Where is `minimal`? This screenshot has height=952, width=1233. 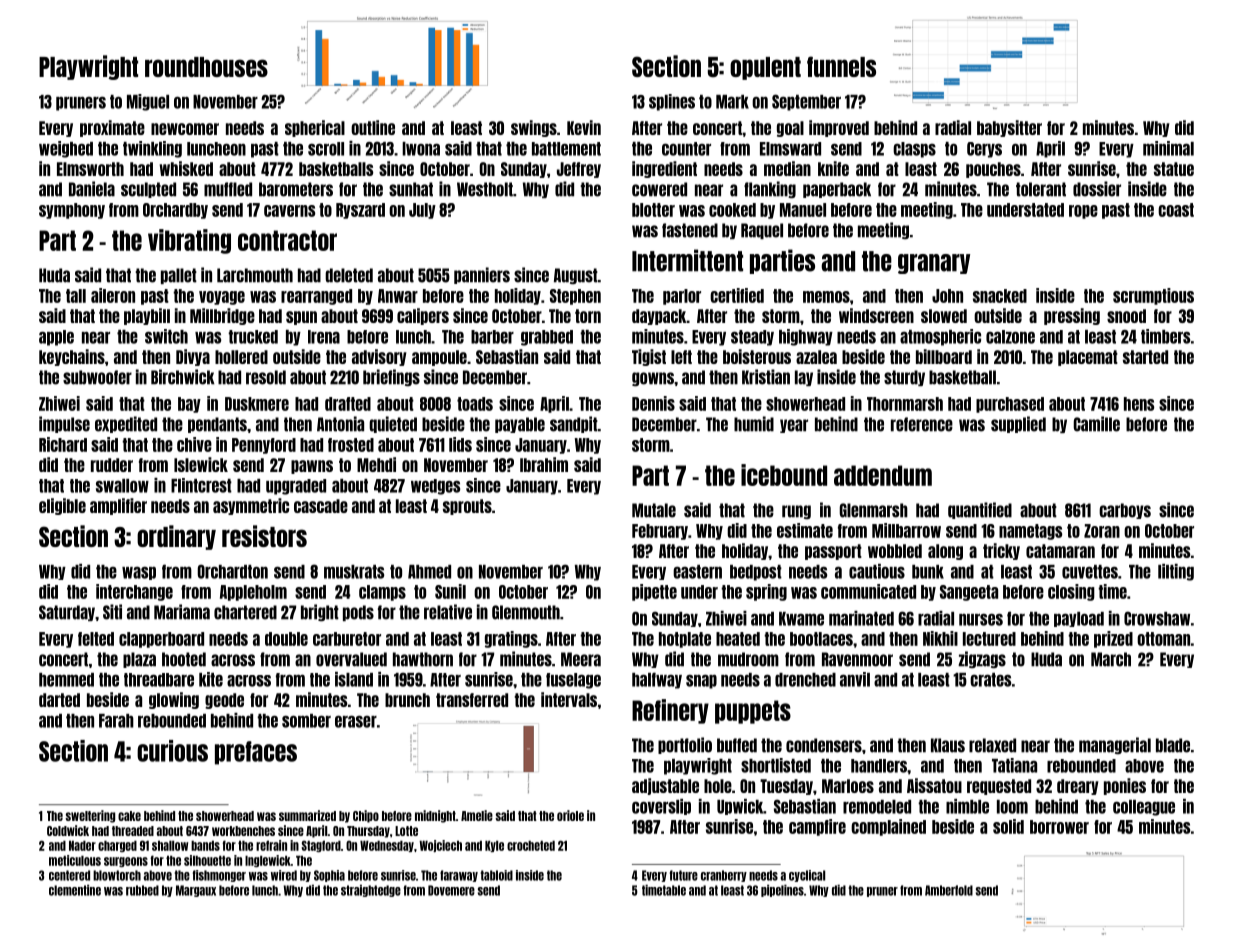 minimal is located at coordinates (1168, 148).
